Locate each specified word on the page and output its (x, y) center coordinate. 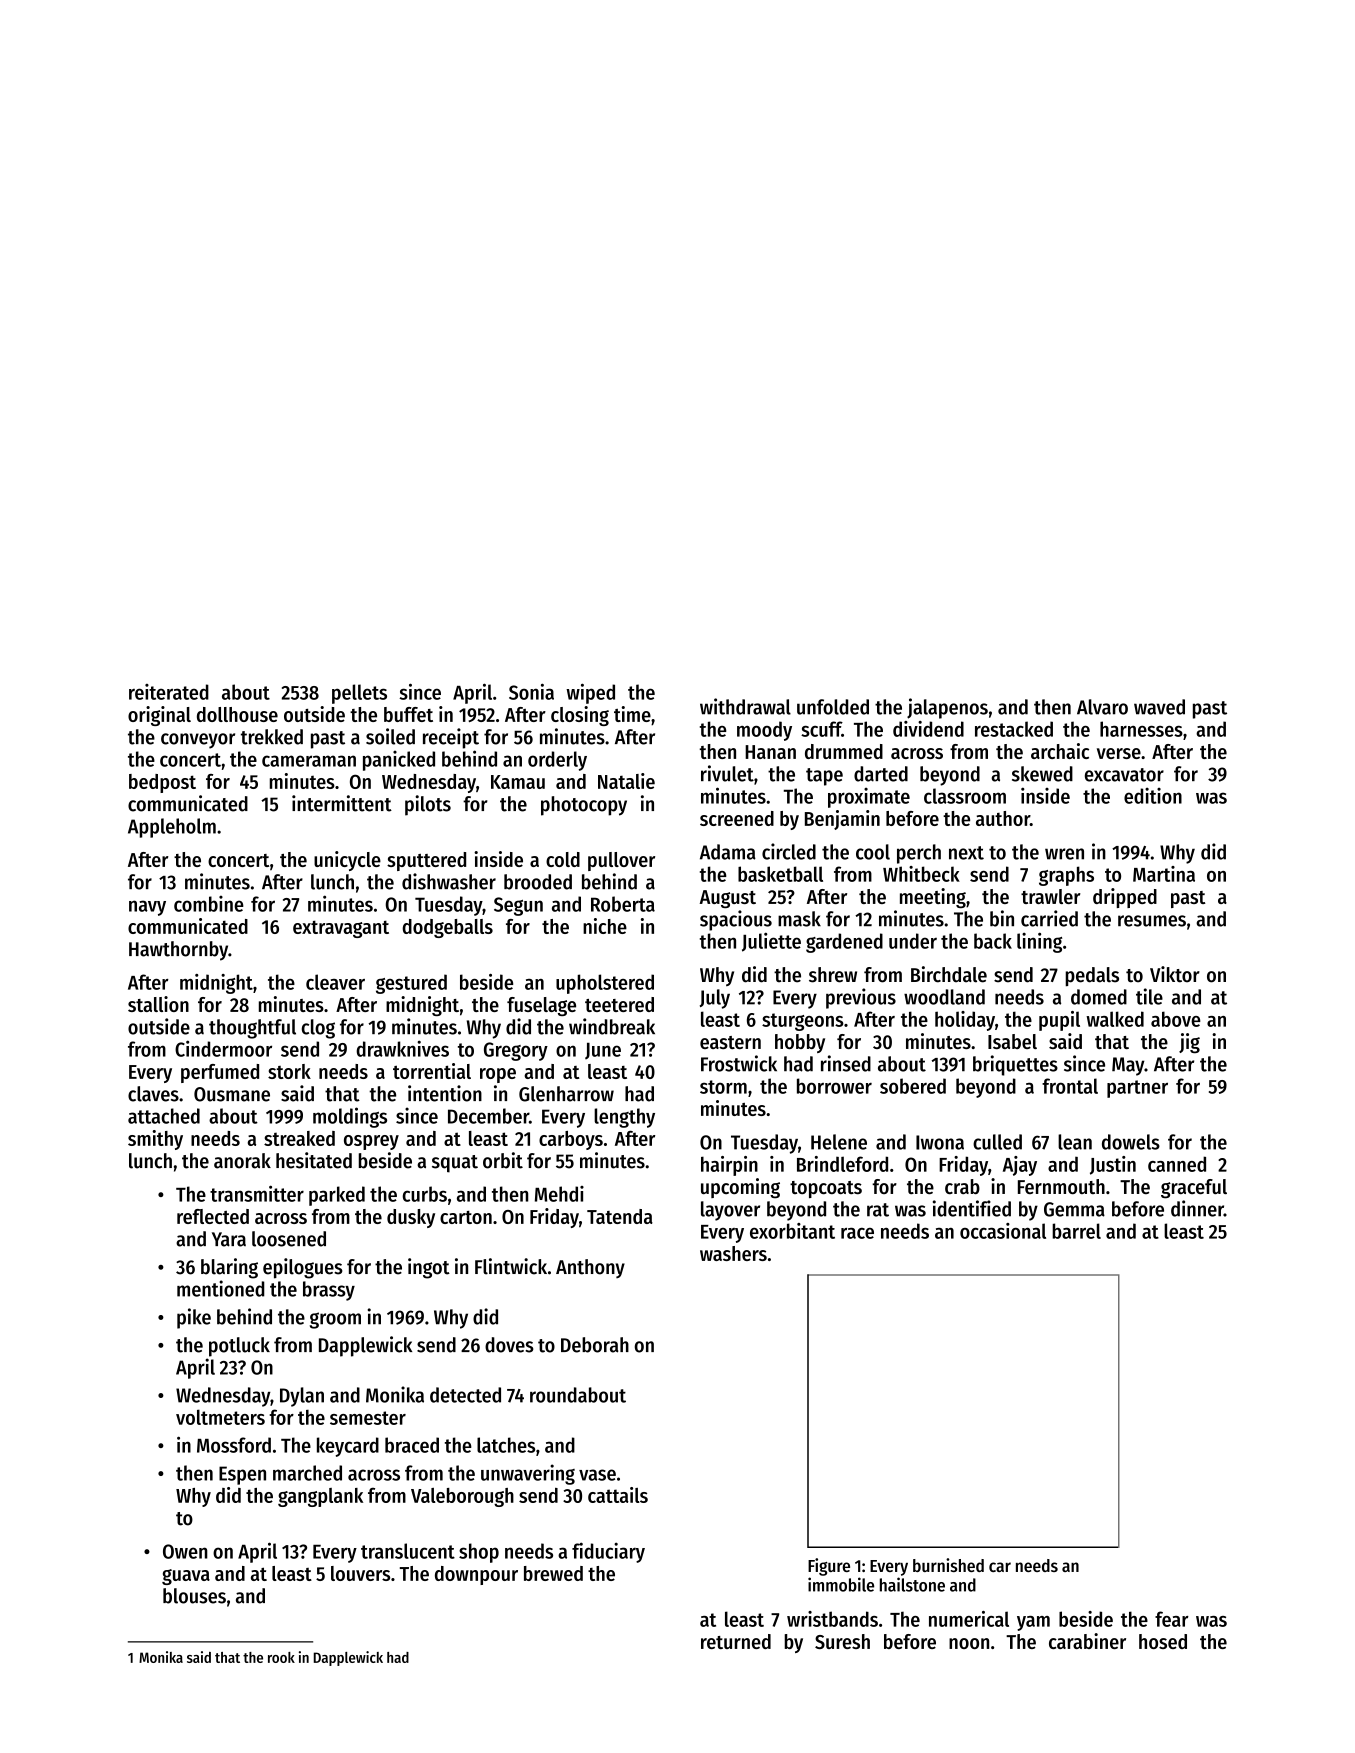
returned (736, 1641)
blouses (194, 1596)
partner (1137, 1089)
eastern (730, 1042)
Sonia (531, 691)
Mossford (234, 1445)
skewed (1042, 774)
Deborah (595, 1345)
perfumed (220, 1073)
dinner (1197, 1208)
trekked (272, 737)
